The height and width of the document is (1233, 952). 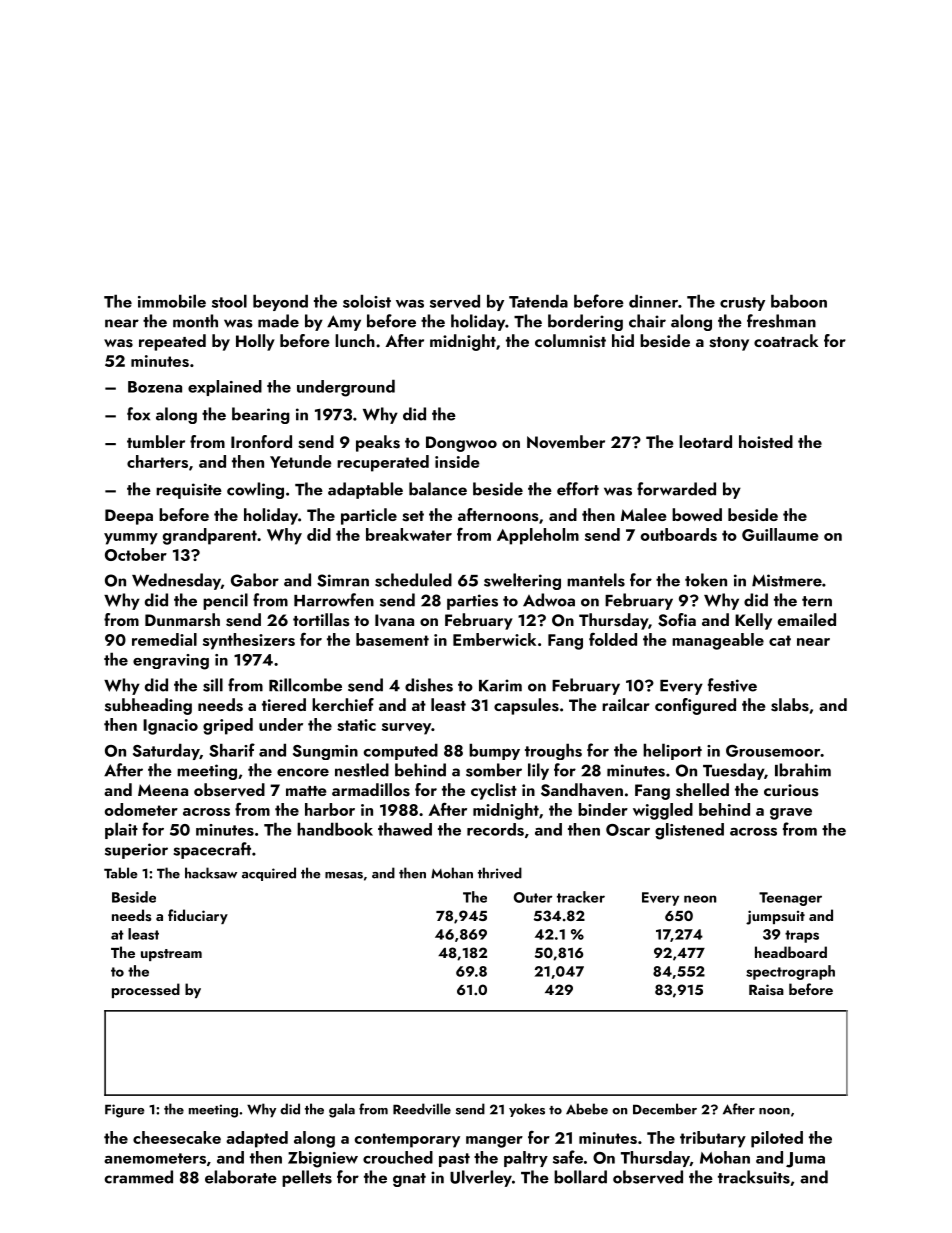 What do you see at coordinates (307, 1178) in the document?
I see `pellets` at bounding box center [307, 1178].
